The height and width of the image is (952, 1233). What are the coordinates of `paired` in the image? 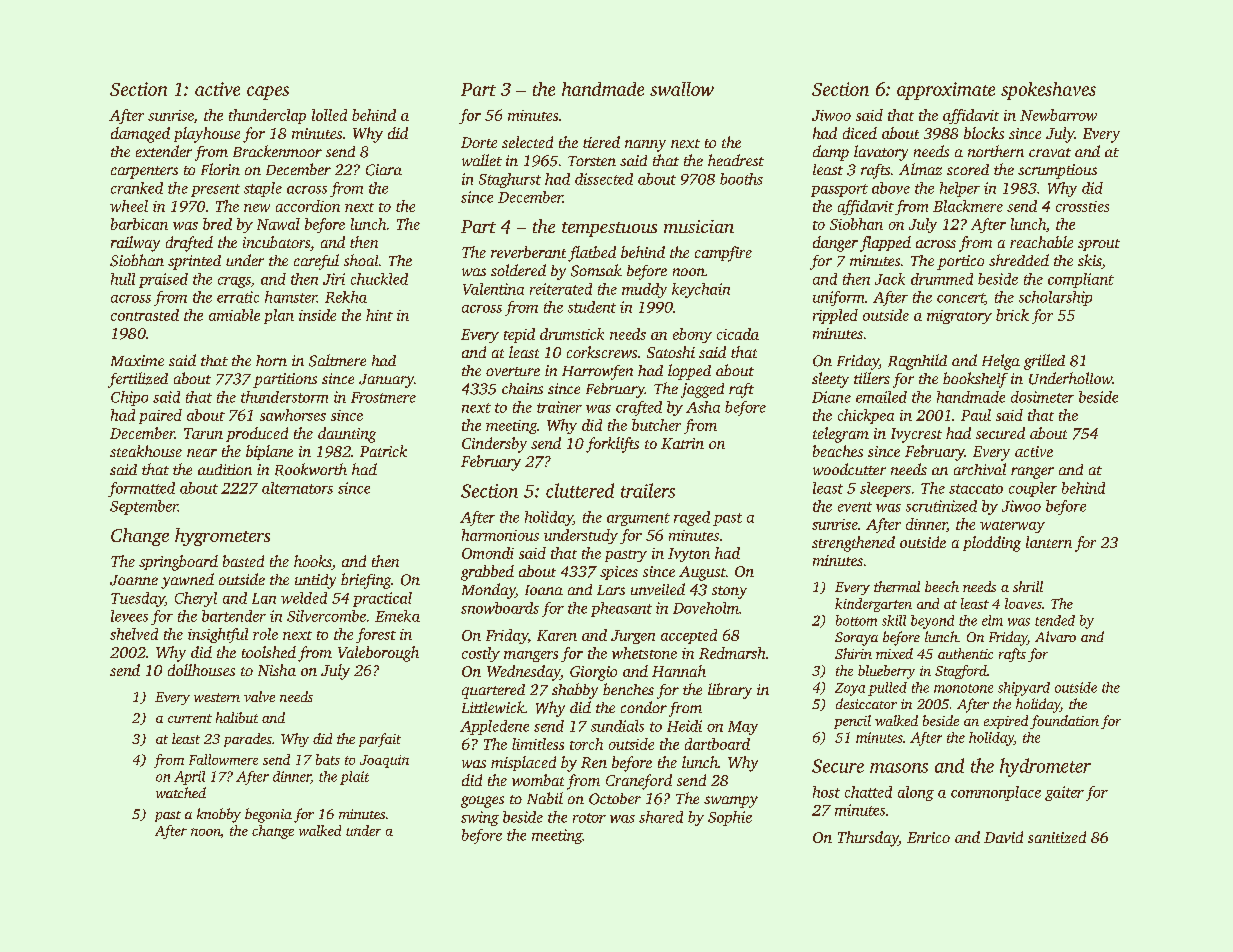 It's located at (160, 416).
